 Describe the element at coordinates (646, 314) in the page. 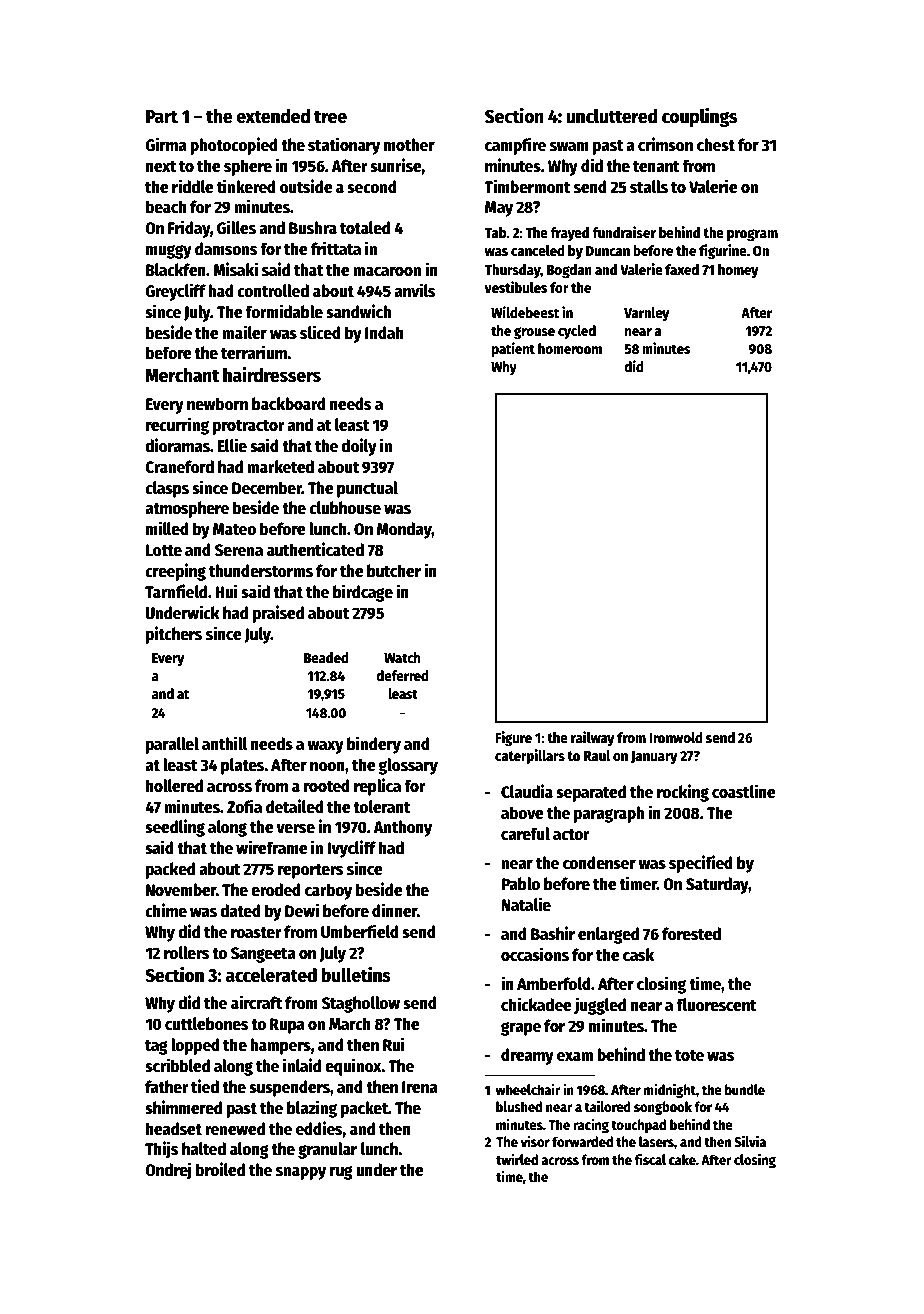

I see `Varnley` at that location.
